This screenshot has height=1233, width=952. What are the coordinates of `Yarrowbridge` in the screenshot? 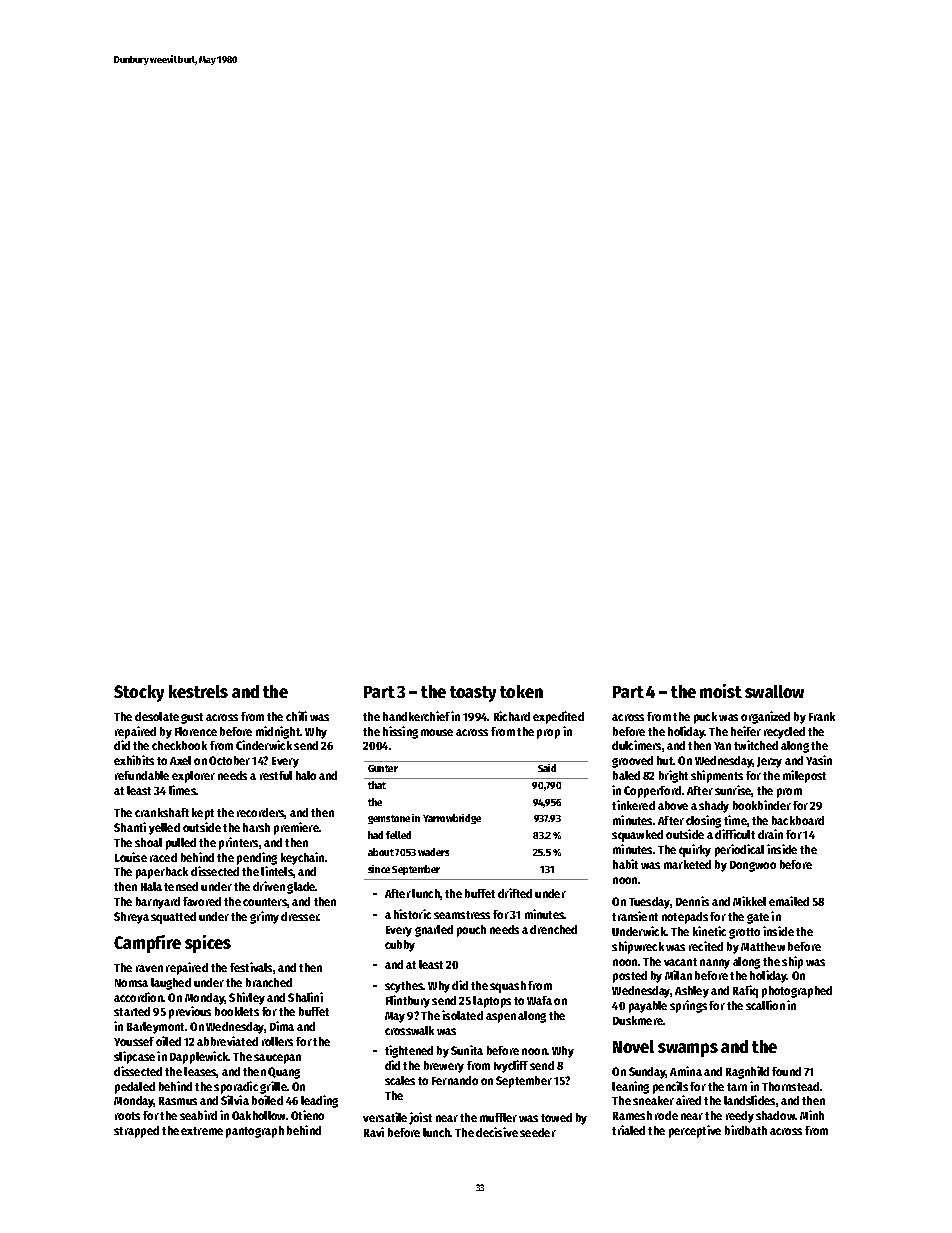 It's located at (452, 819).
